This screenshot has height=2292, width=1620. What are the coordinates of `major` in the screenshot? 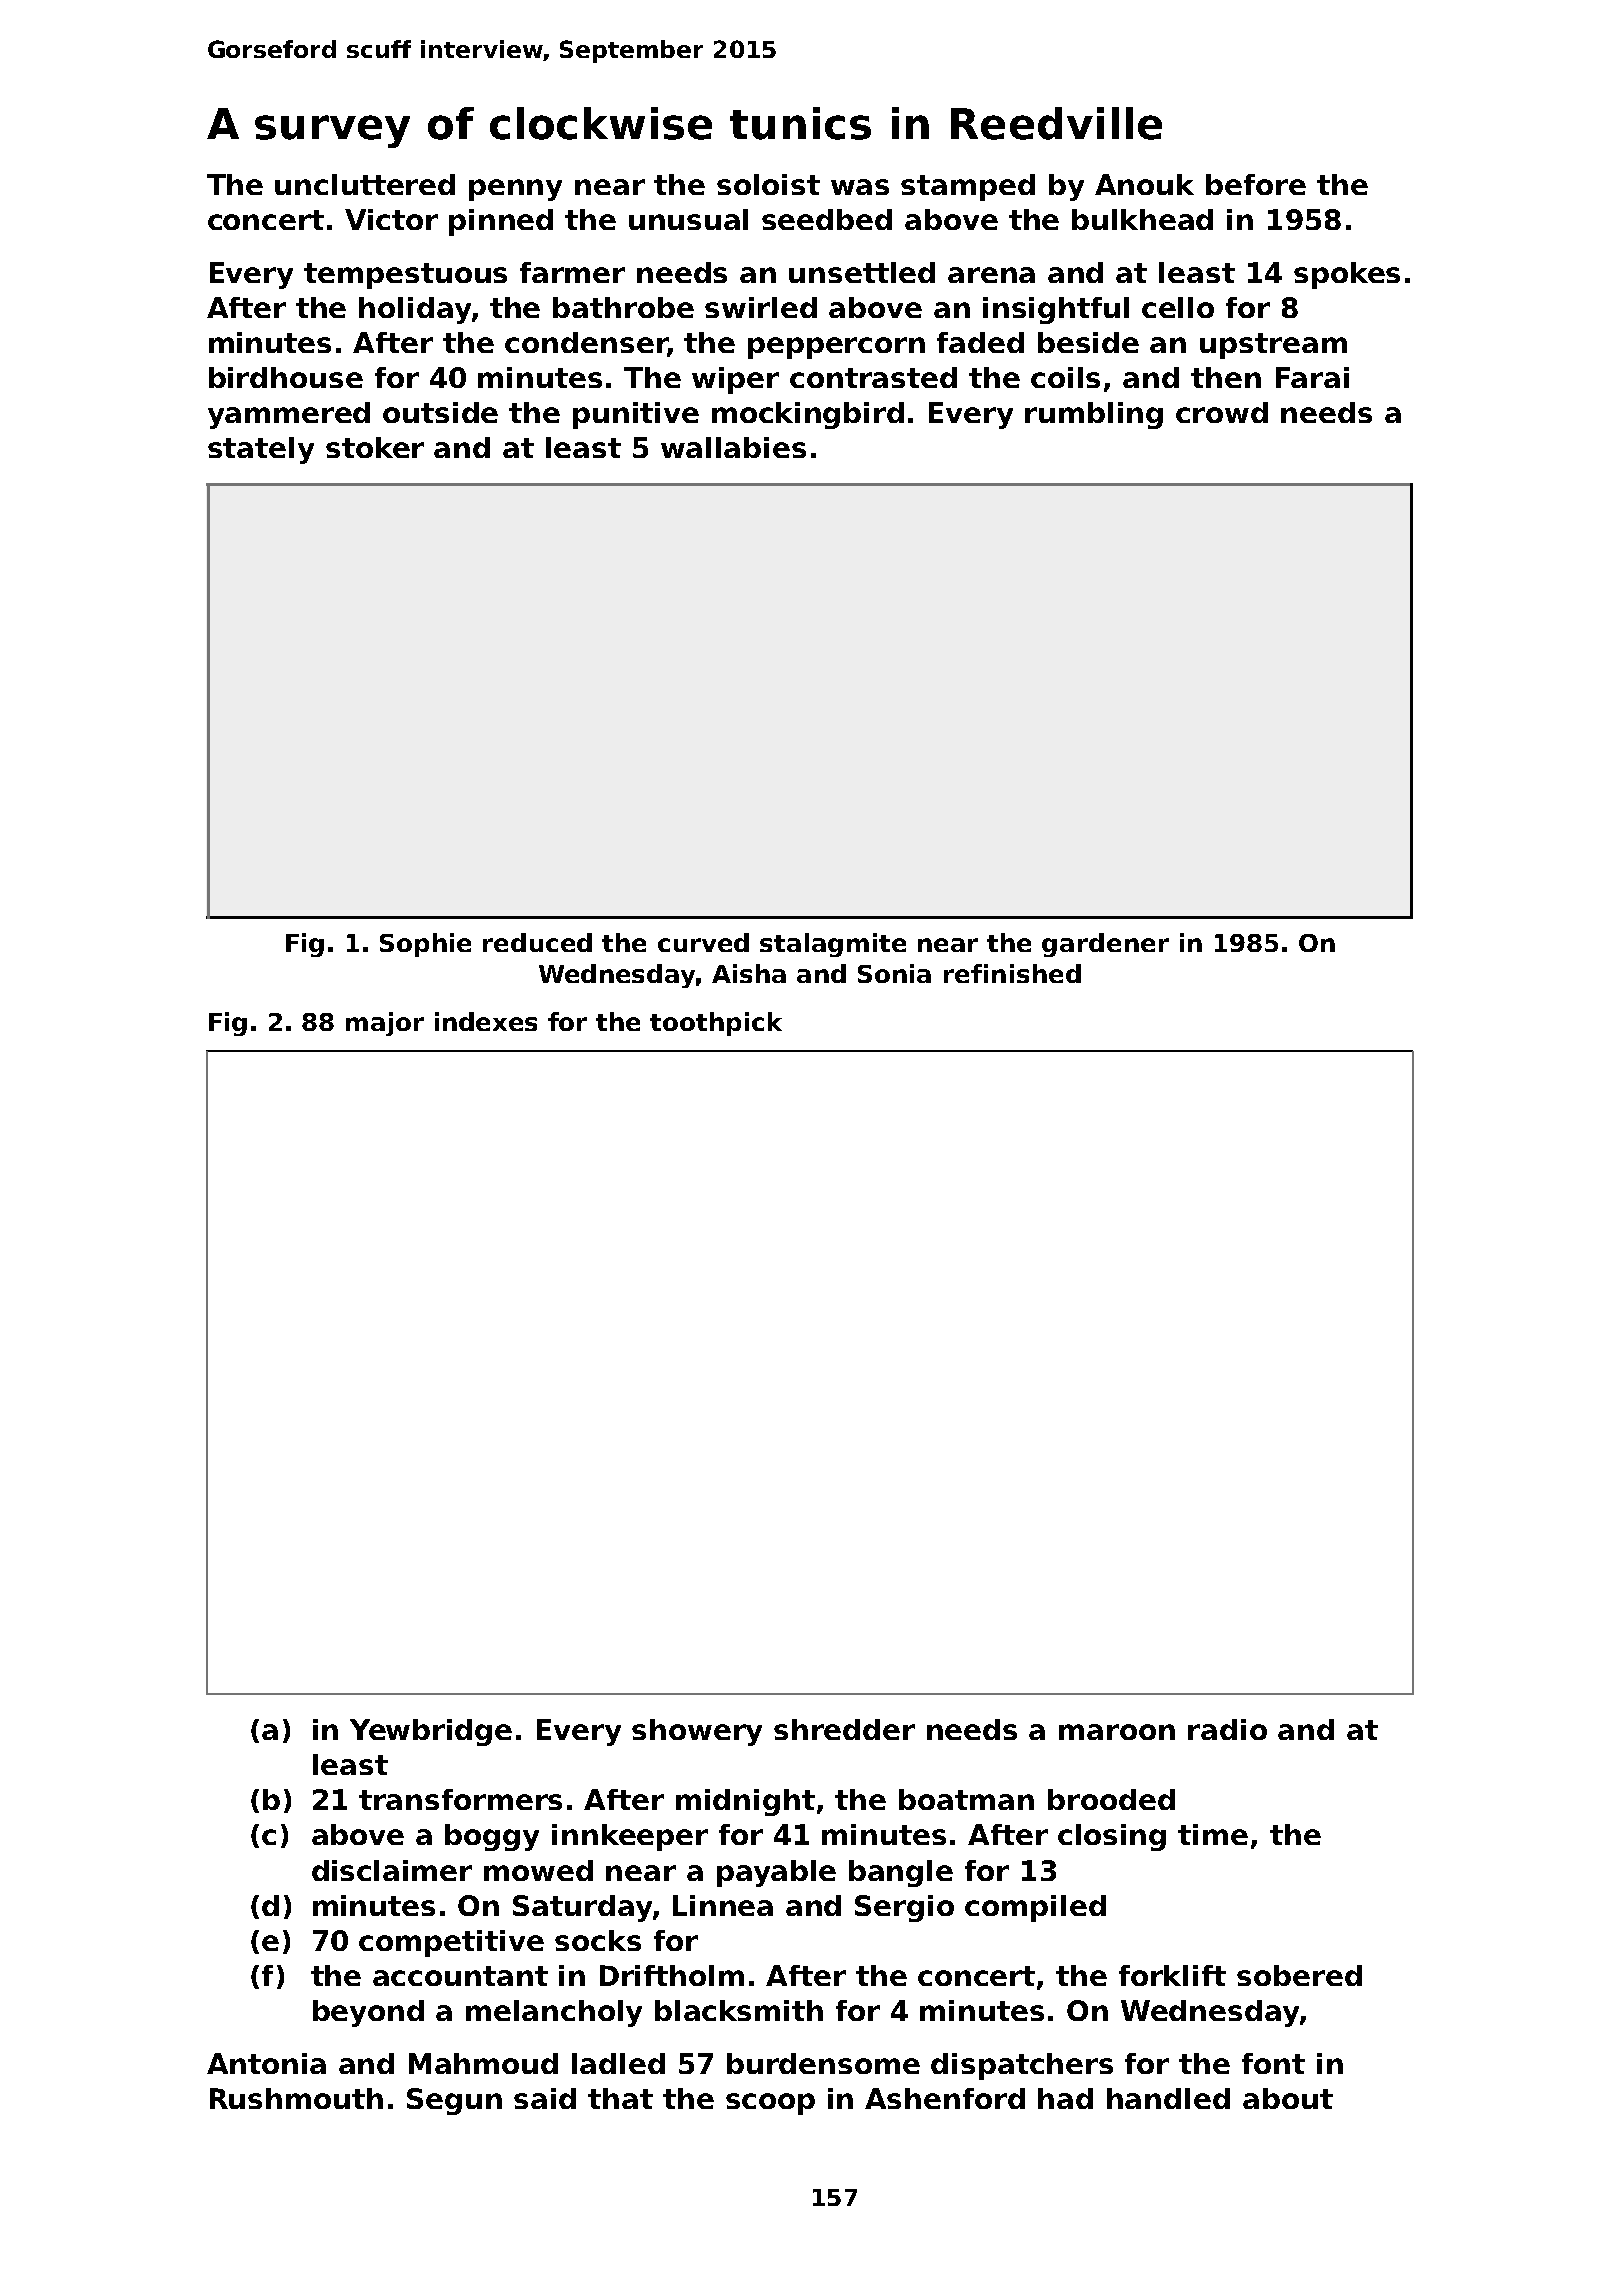 It's located at (385, 1024).
